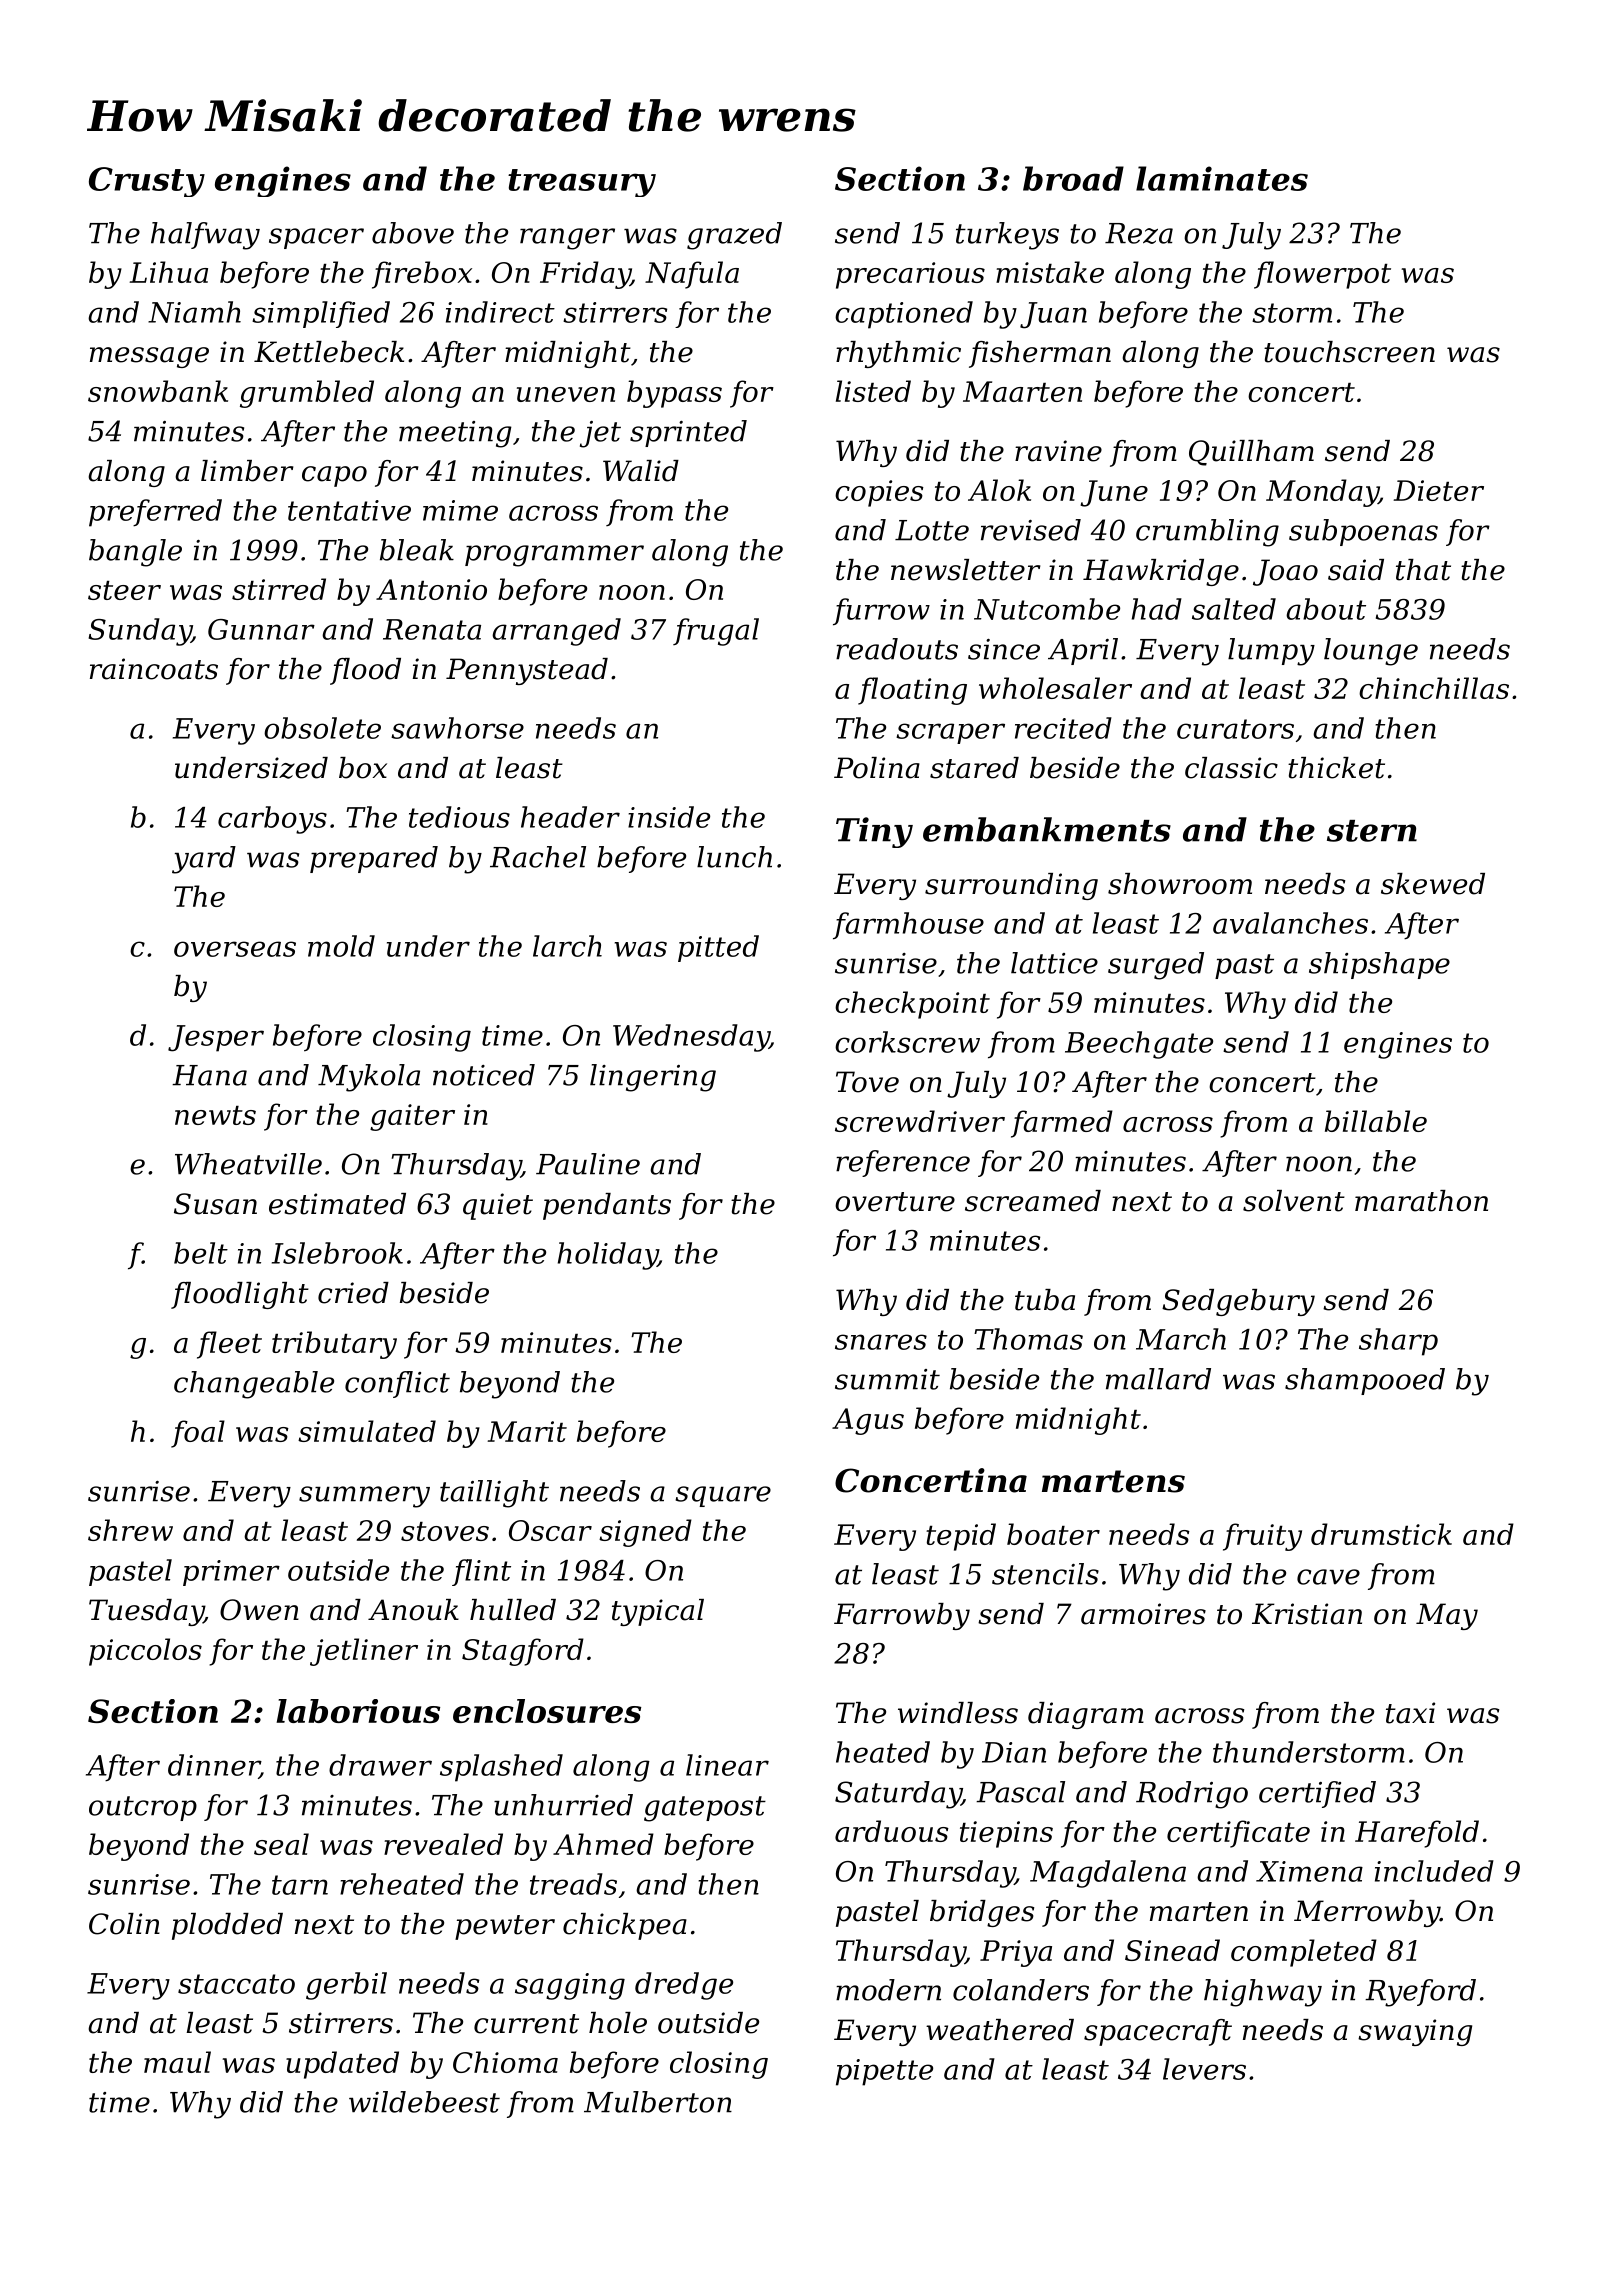  I want to click on Mykola, so click(369, 1078).
